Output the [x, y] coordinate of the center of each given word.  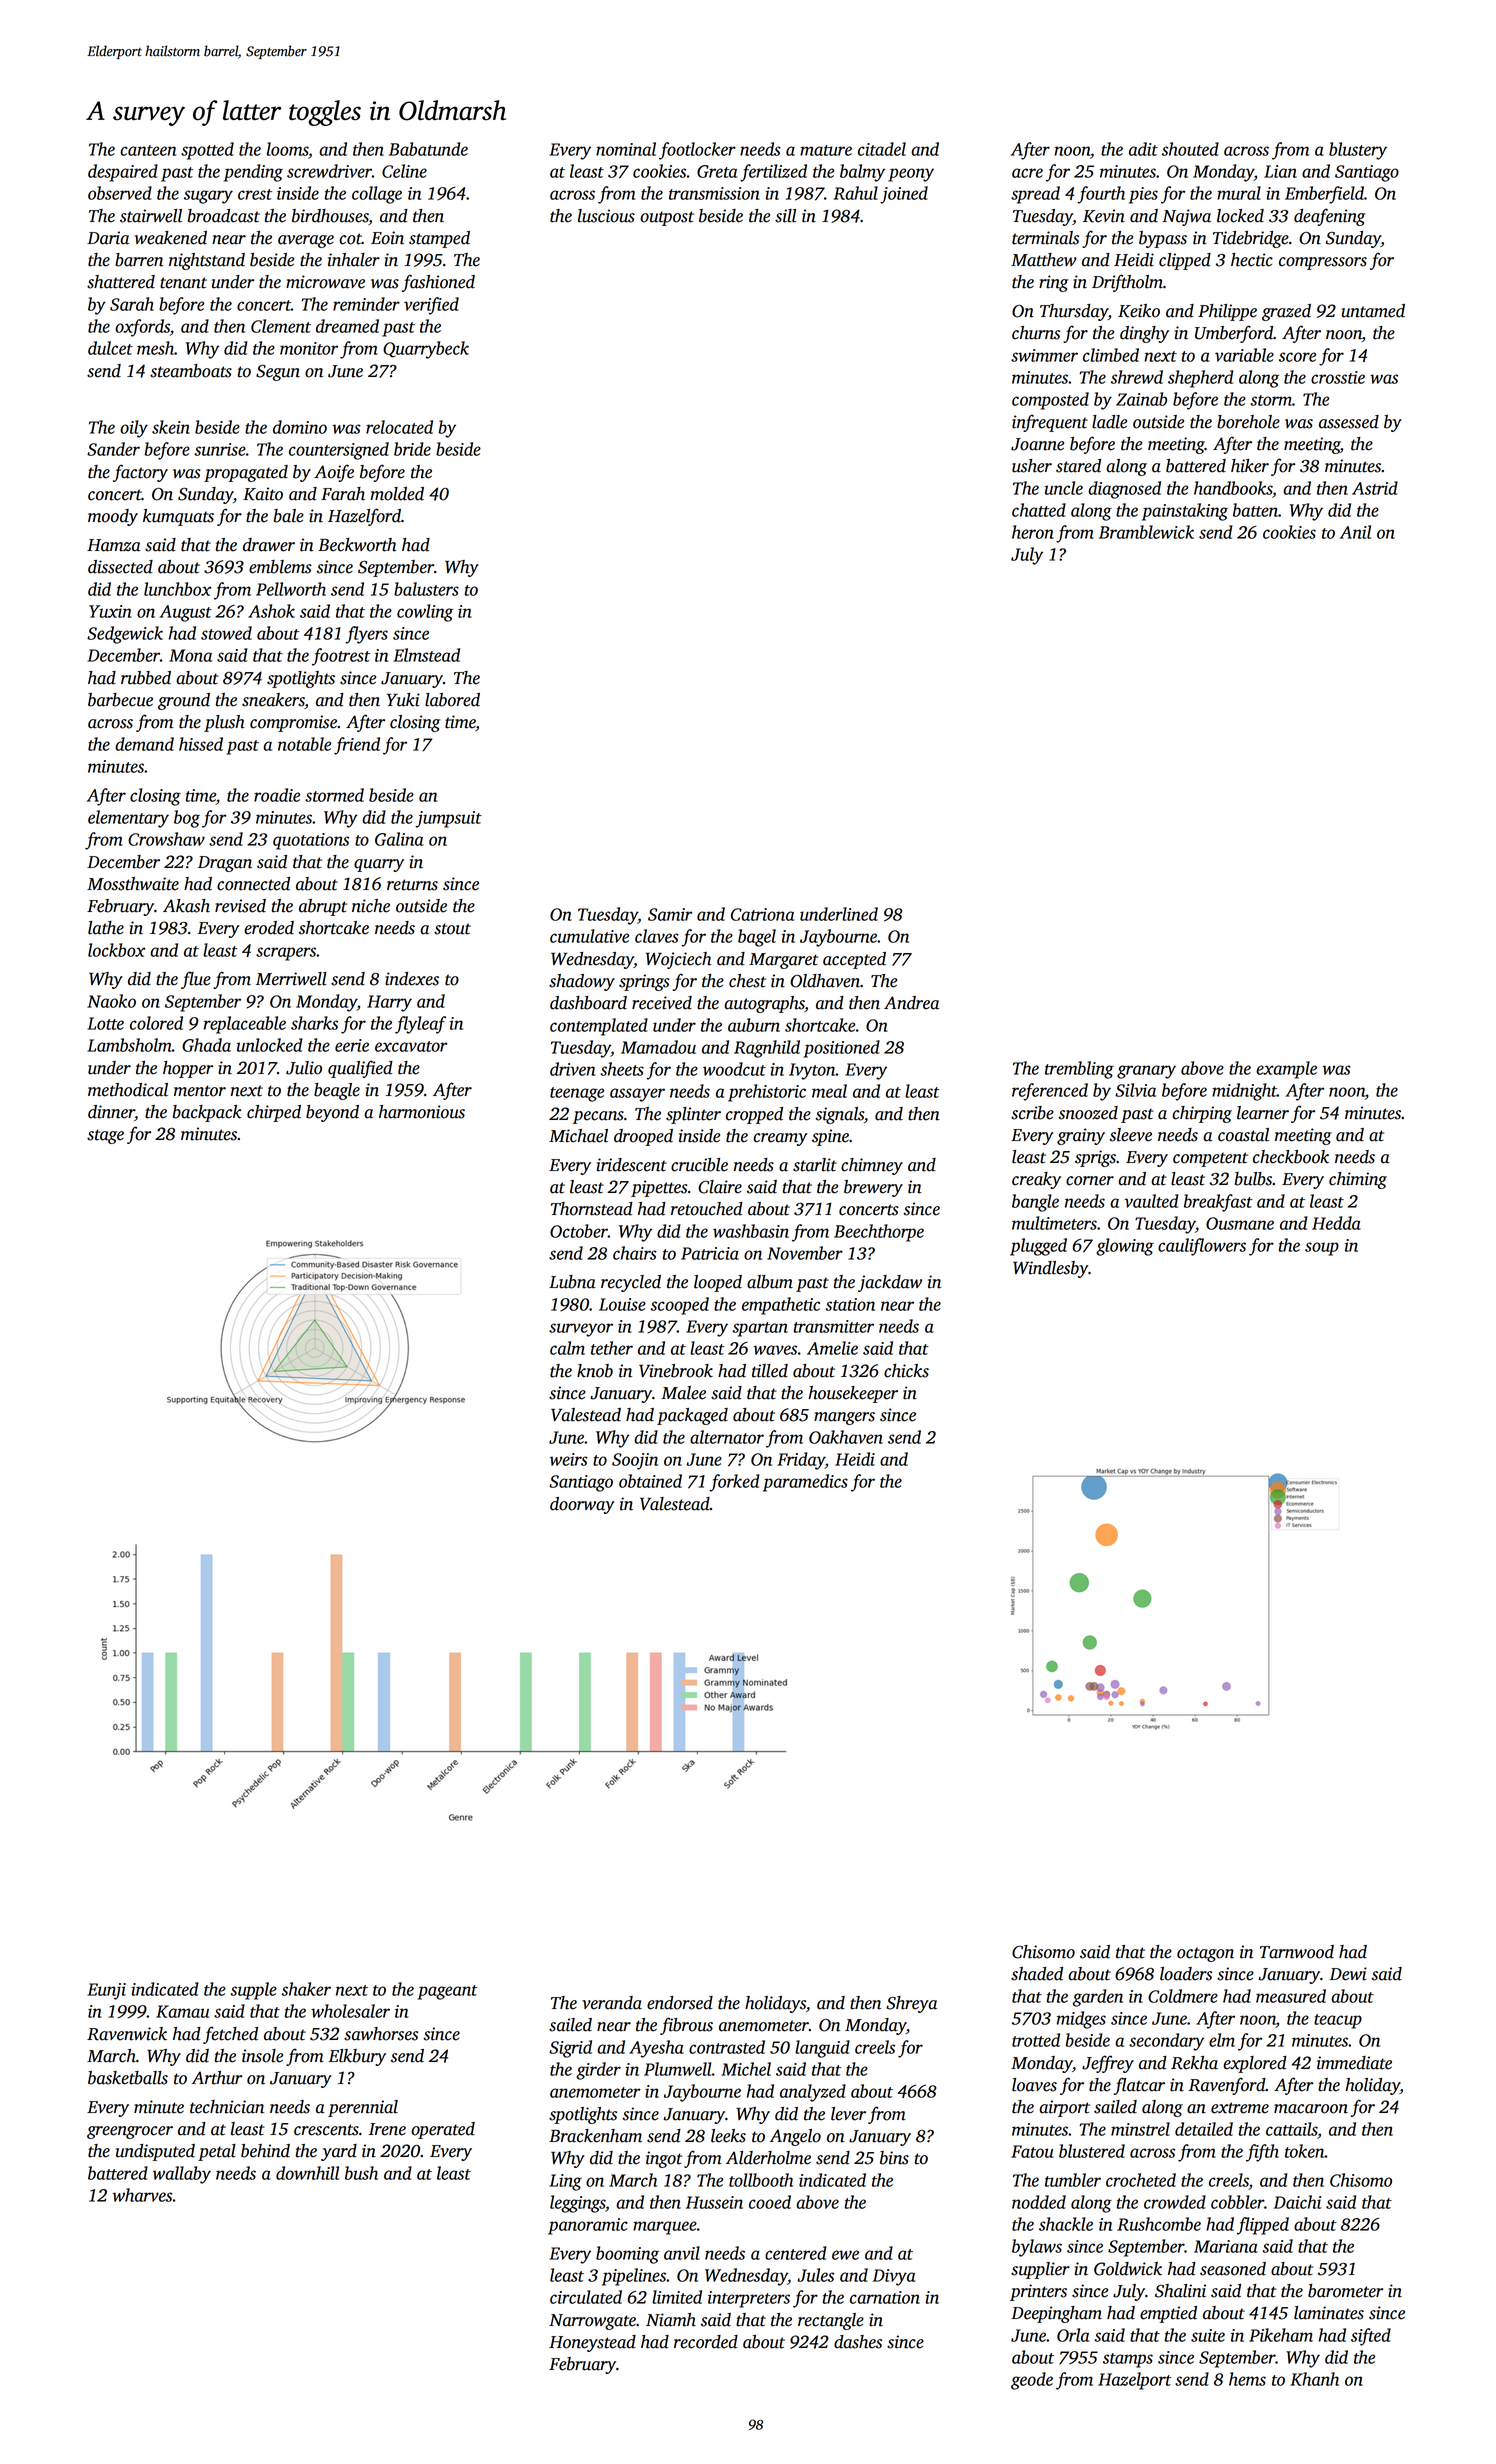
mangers [844, 1418]
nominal [626, 149]
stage [105, 1136]
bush [361, 2173]
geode [1032, 2381]
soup [1322, 1249]
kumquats [178, 517]
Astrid [1375, 488]
